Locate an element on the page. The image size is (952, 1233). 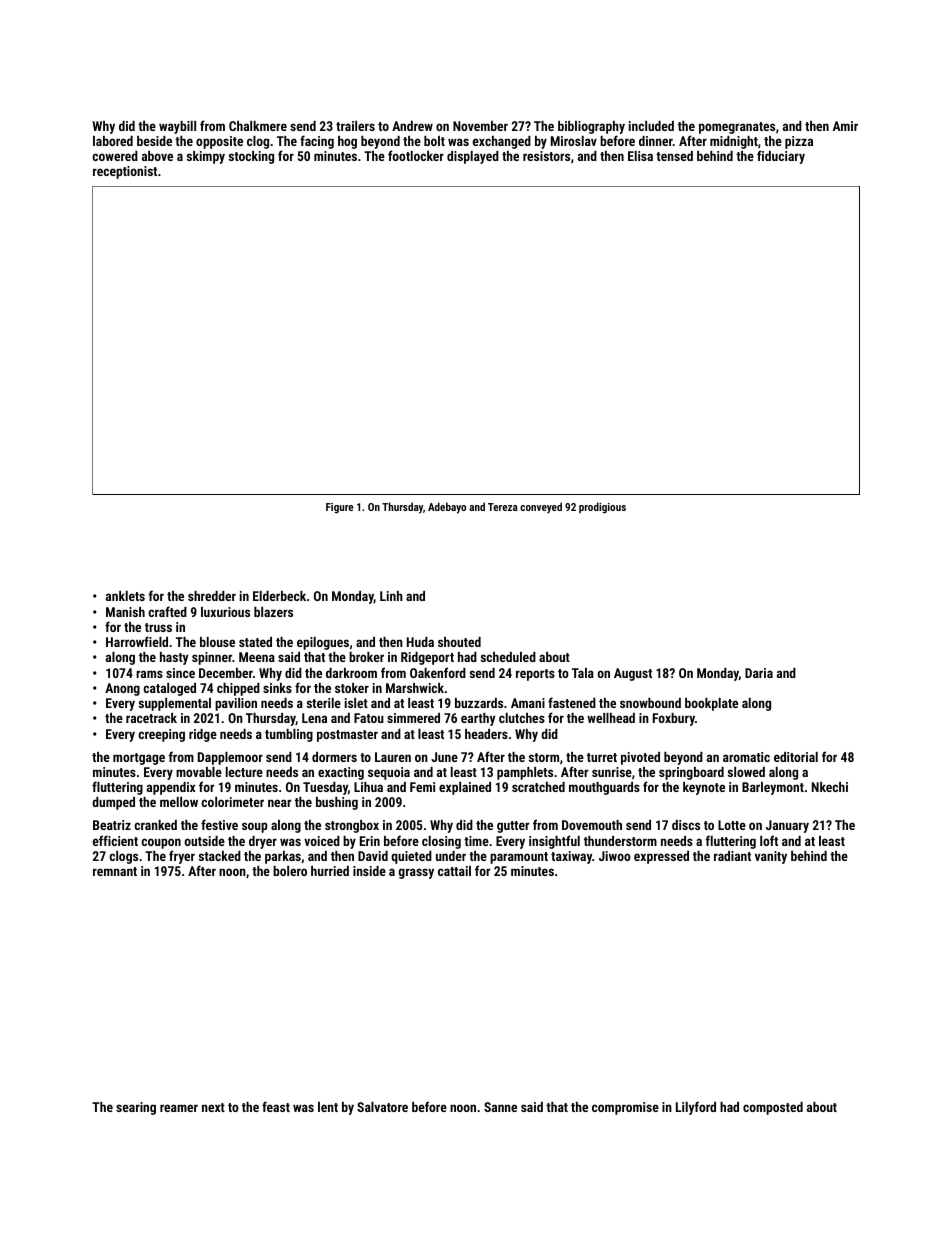
footlocker is located at coordinates (416, 155).
